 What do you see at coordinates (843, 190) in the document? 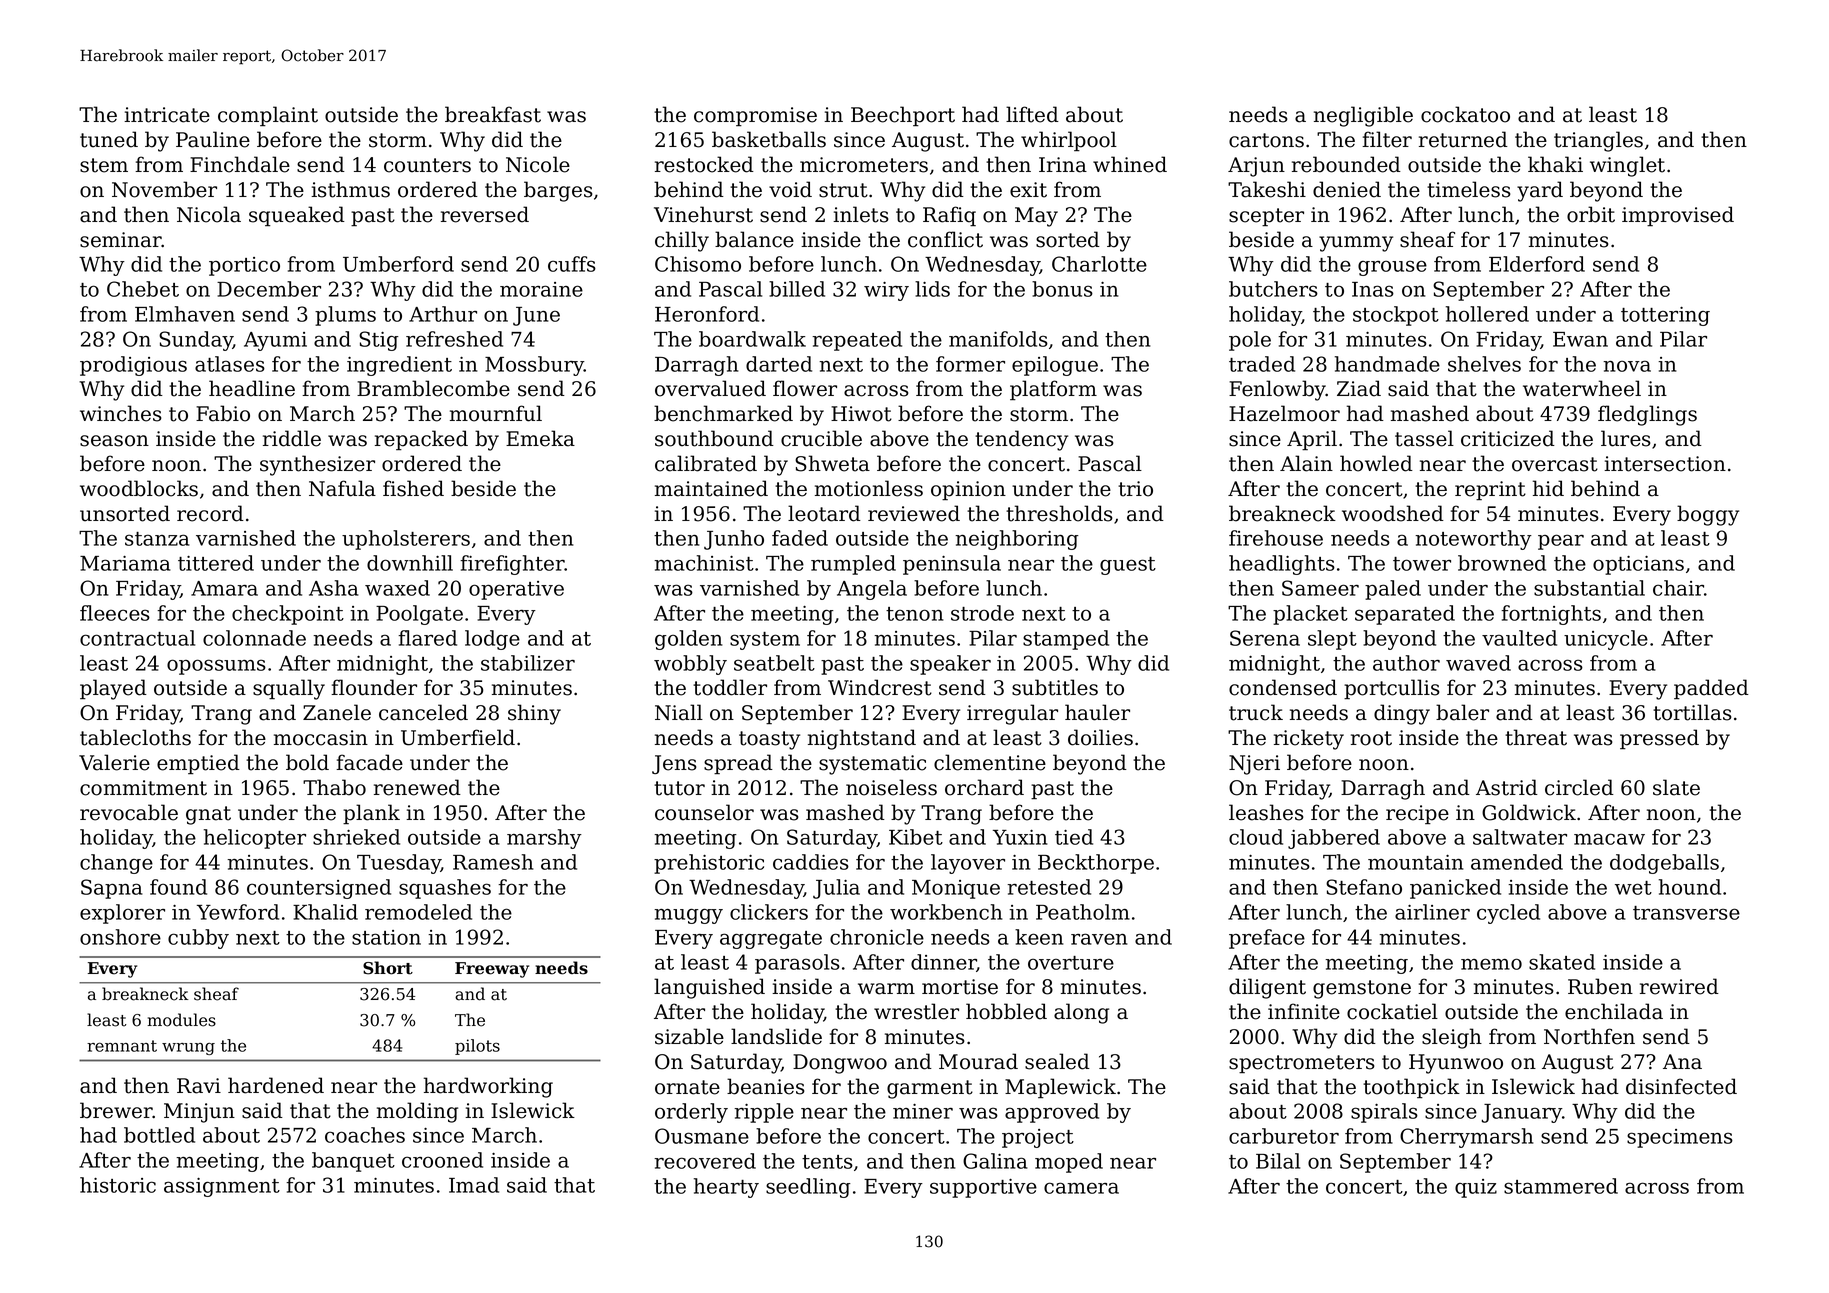
I see `strut` at bounding box center [843, 190].
